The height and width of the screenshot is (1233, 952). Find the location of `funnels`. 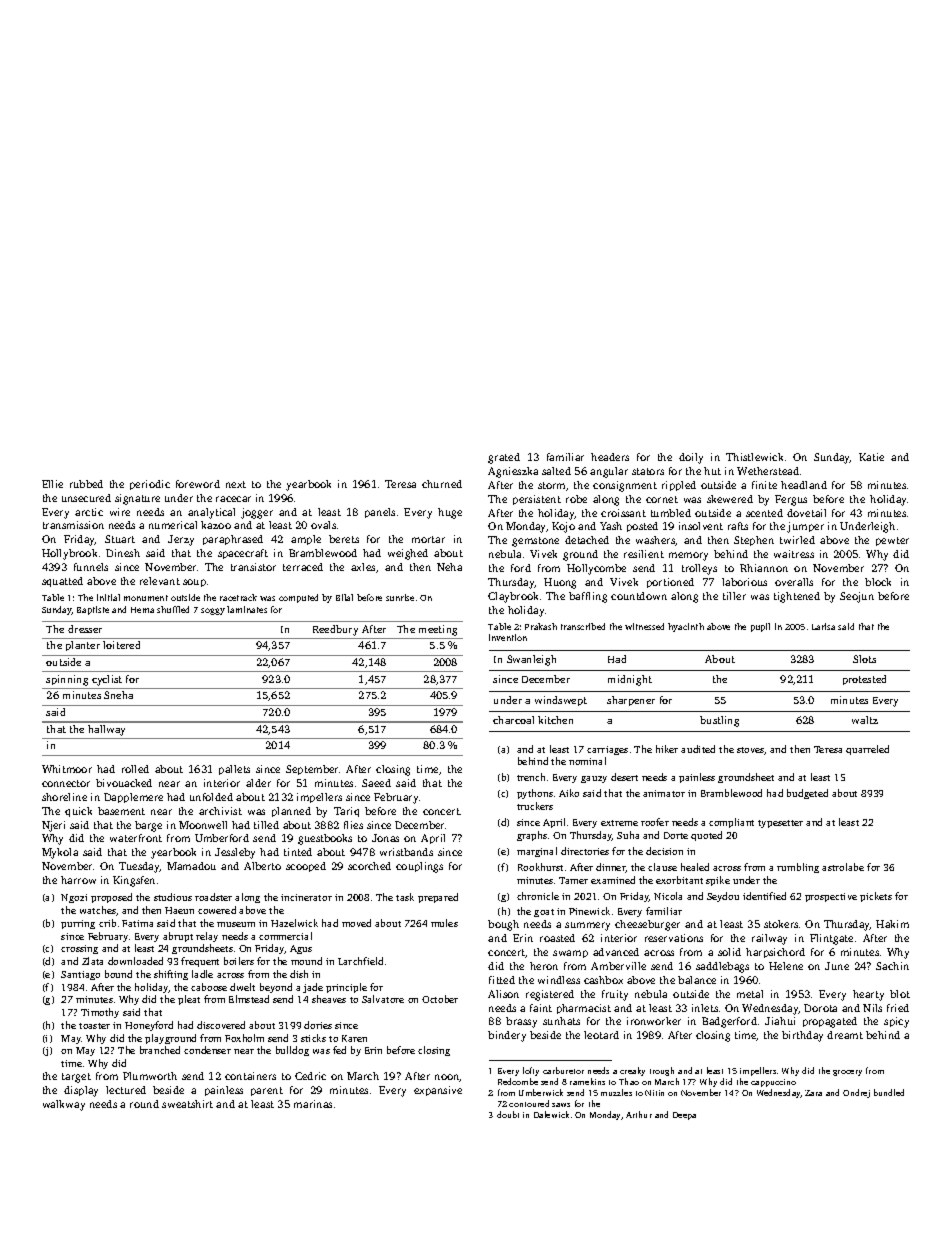

funnels is located at coordinates (91, 567).
